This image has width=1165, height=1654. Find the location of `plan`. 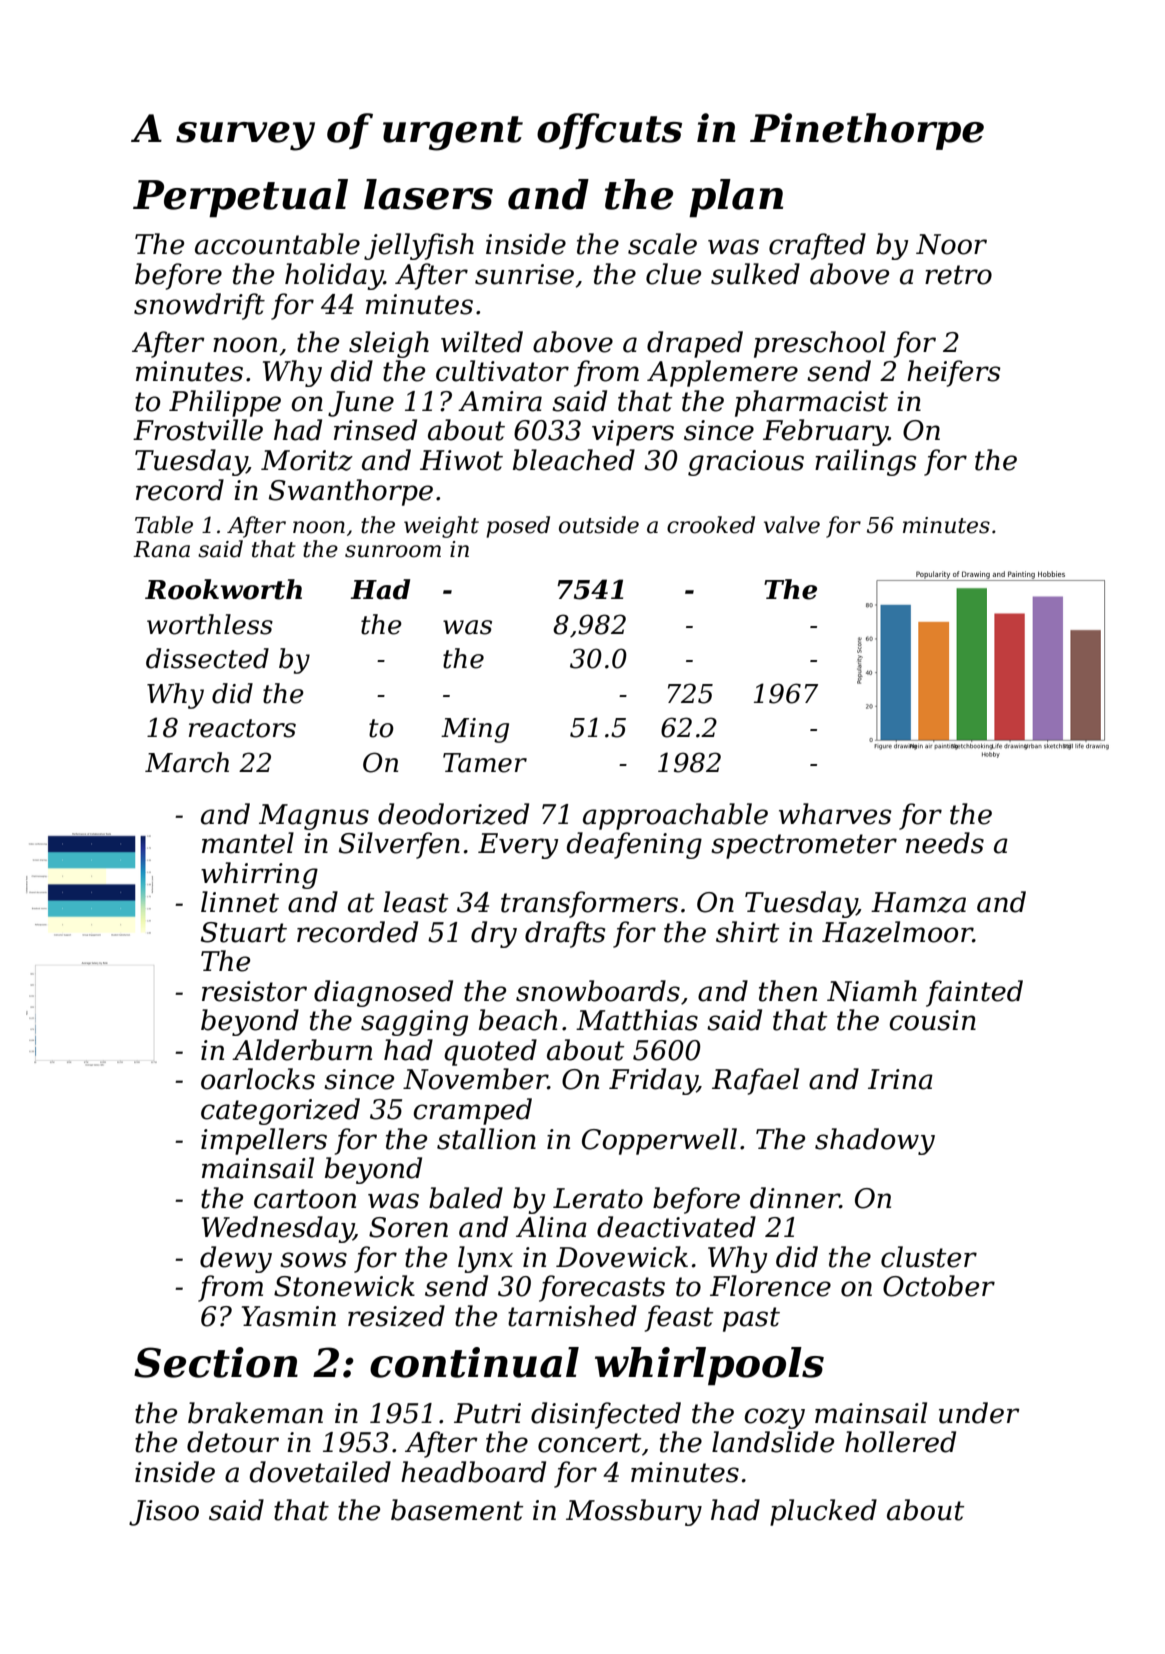

plan is located at coordinates (736, 198).
